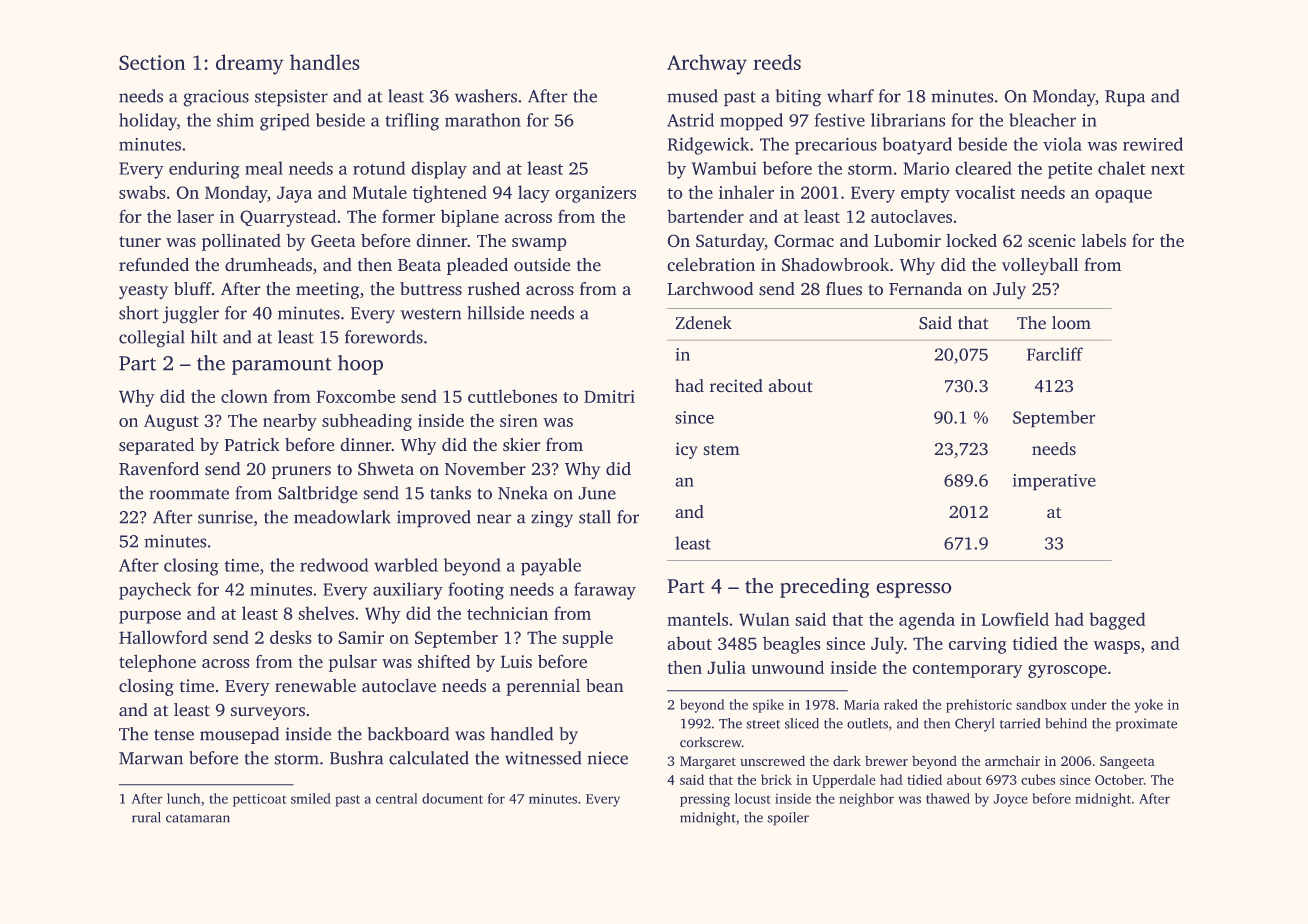 Image resolution: width=1308 pixels, height=924 pixels. What do you see at coordinates (543, 687) in the page?
I see `perennial` at bounding box center [543, 687].
